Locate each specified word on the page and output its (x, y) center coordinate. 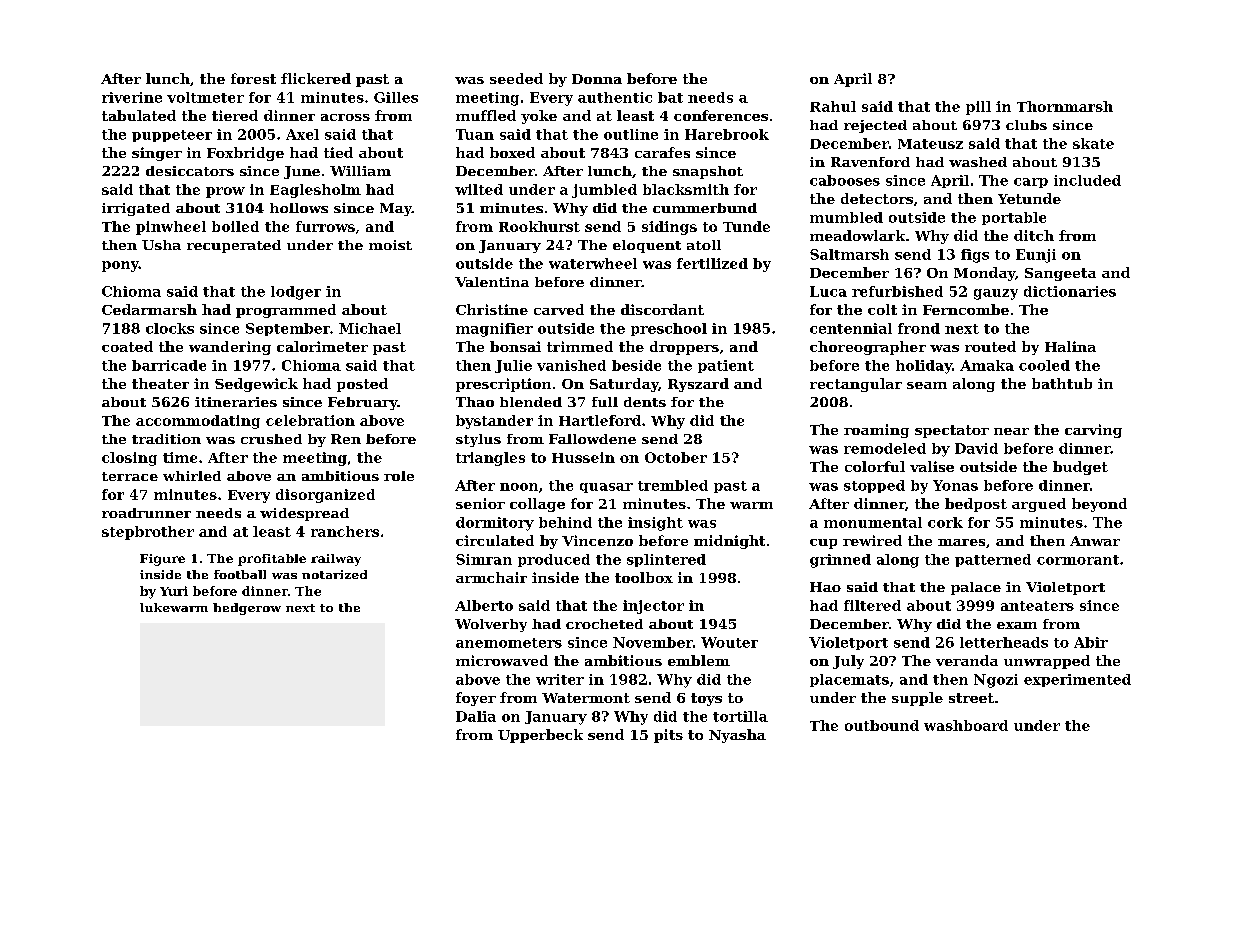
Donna (597, 79)
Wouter (729, 642)
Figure (162, 560)
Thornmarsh (1065, 106)
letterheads (1004, 642)
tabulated (139, 115)
